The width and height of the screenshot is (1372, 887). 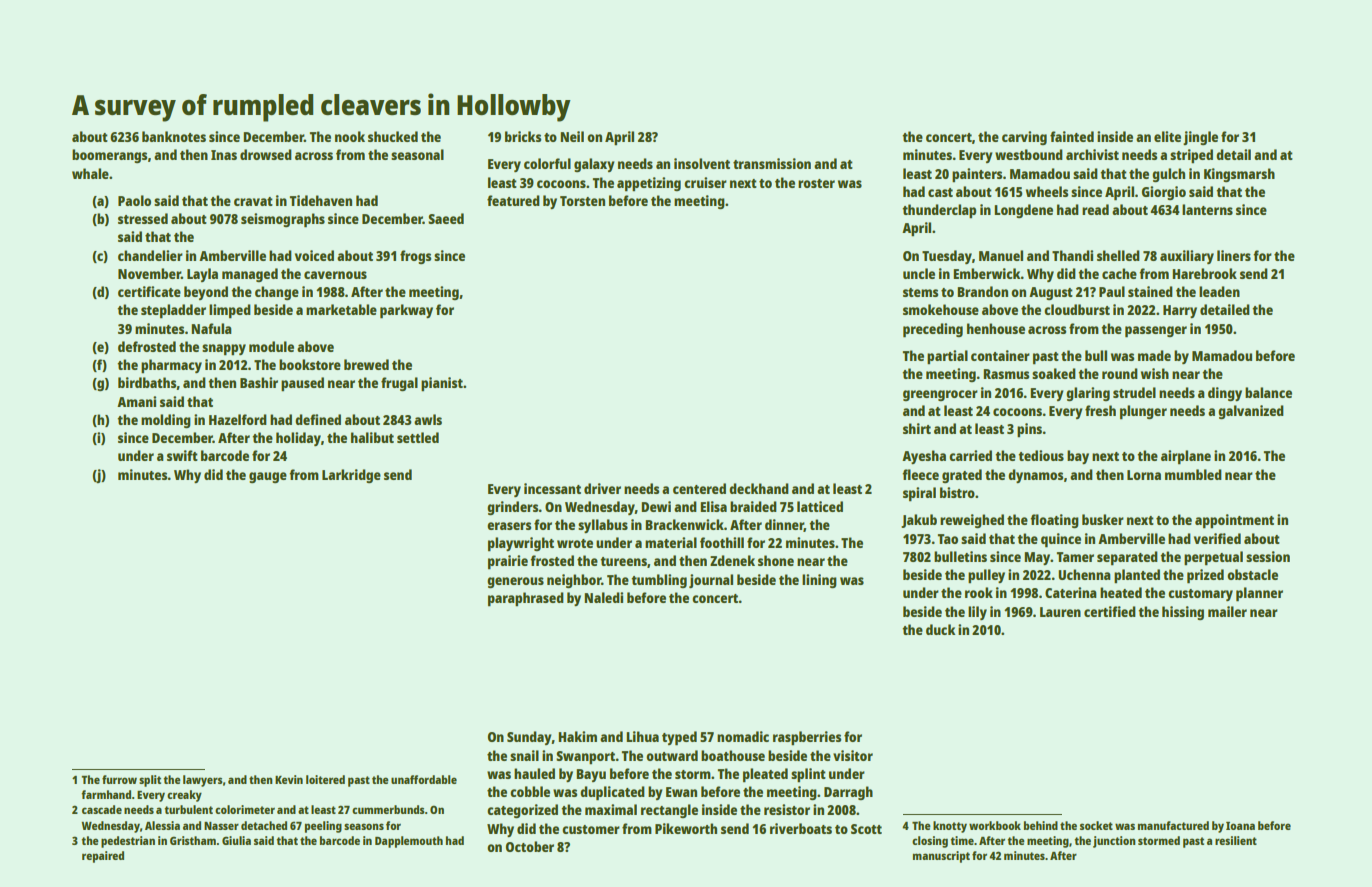 What do you see at coordinates (418, 437) in the screenshot?
I see `settled` at bounding box center [418, 437].
